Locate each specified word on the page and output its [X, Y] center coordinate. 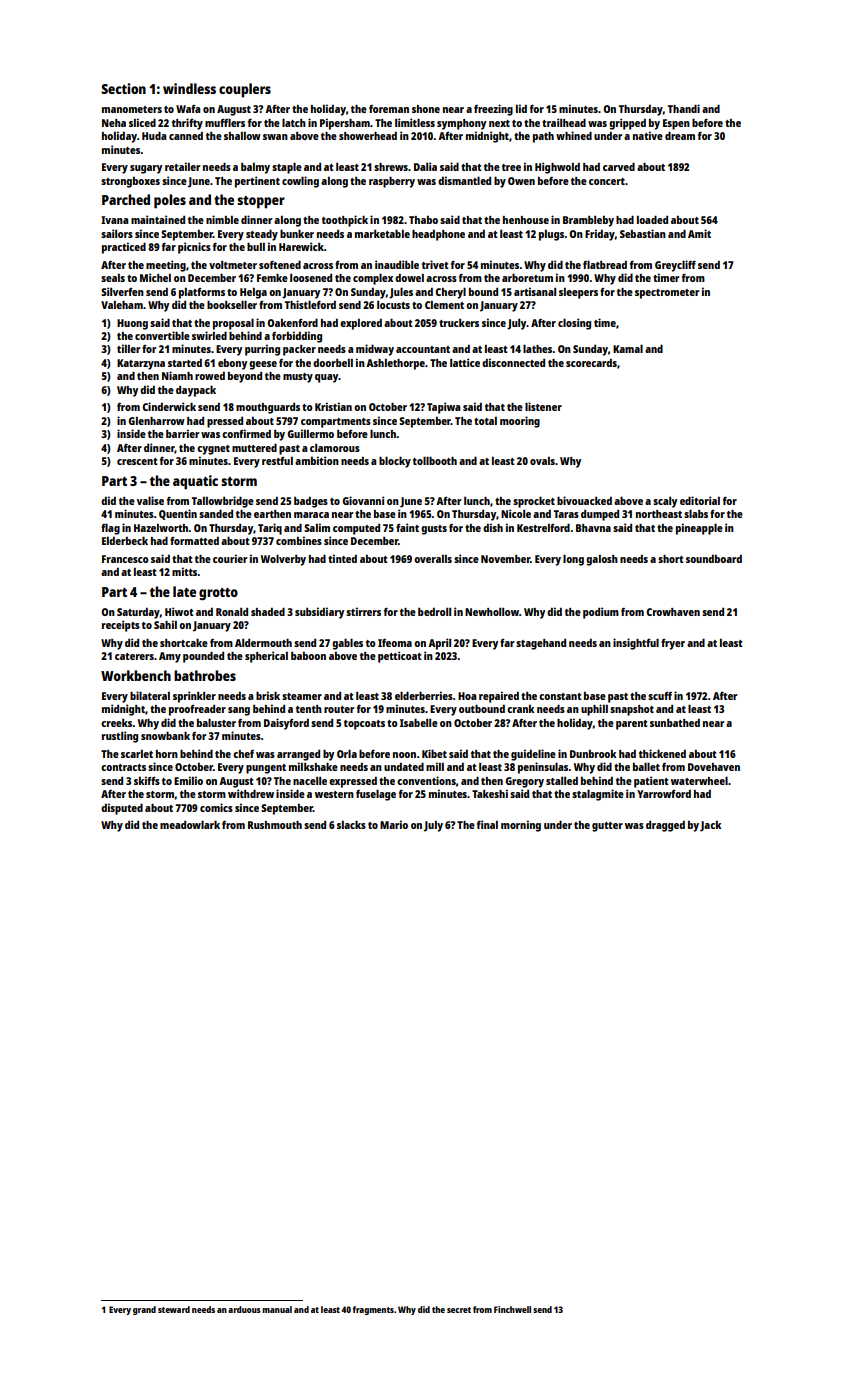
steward [174, 1309]
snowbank [165, 735]
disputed [122, 809]
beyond [245, 377]
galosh [602, 560]
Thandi [684, 108]
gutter [607, 827]
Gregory [524, 782]
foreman [389, 109]
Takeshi [490, 793]
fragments [373, 1310]
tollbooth [435, 460]
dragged [665, 826]
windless [189, 88]
